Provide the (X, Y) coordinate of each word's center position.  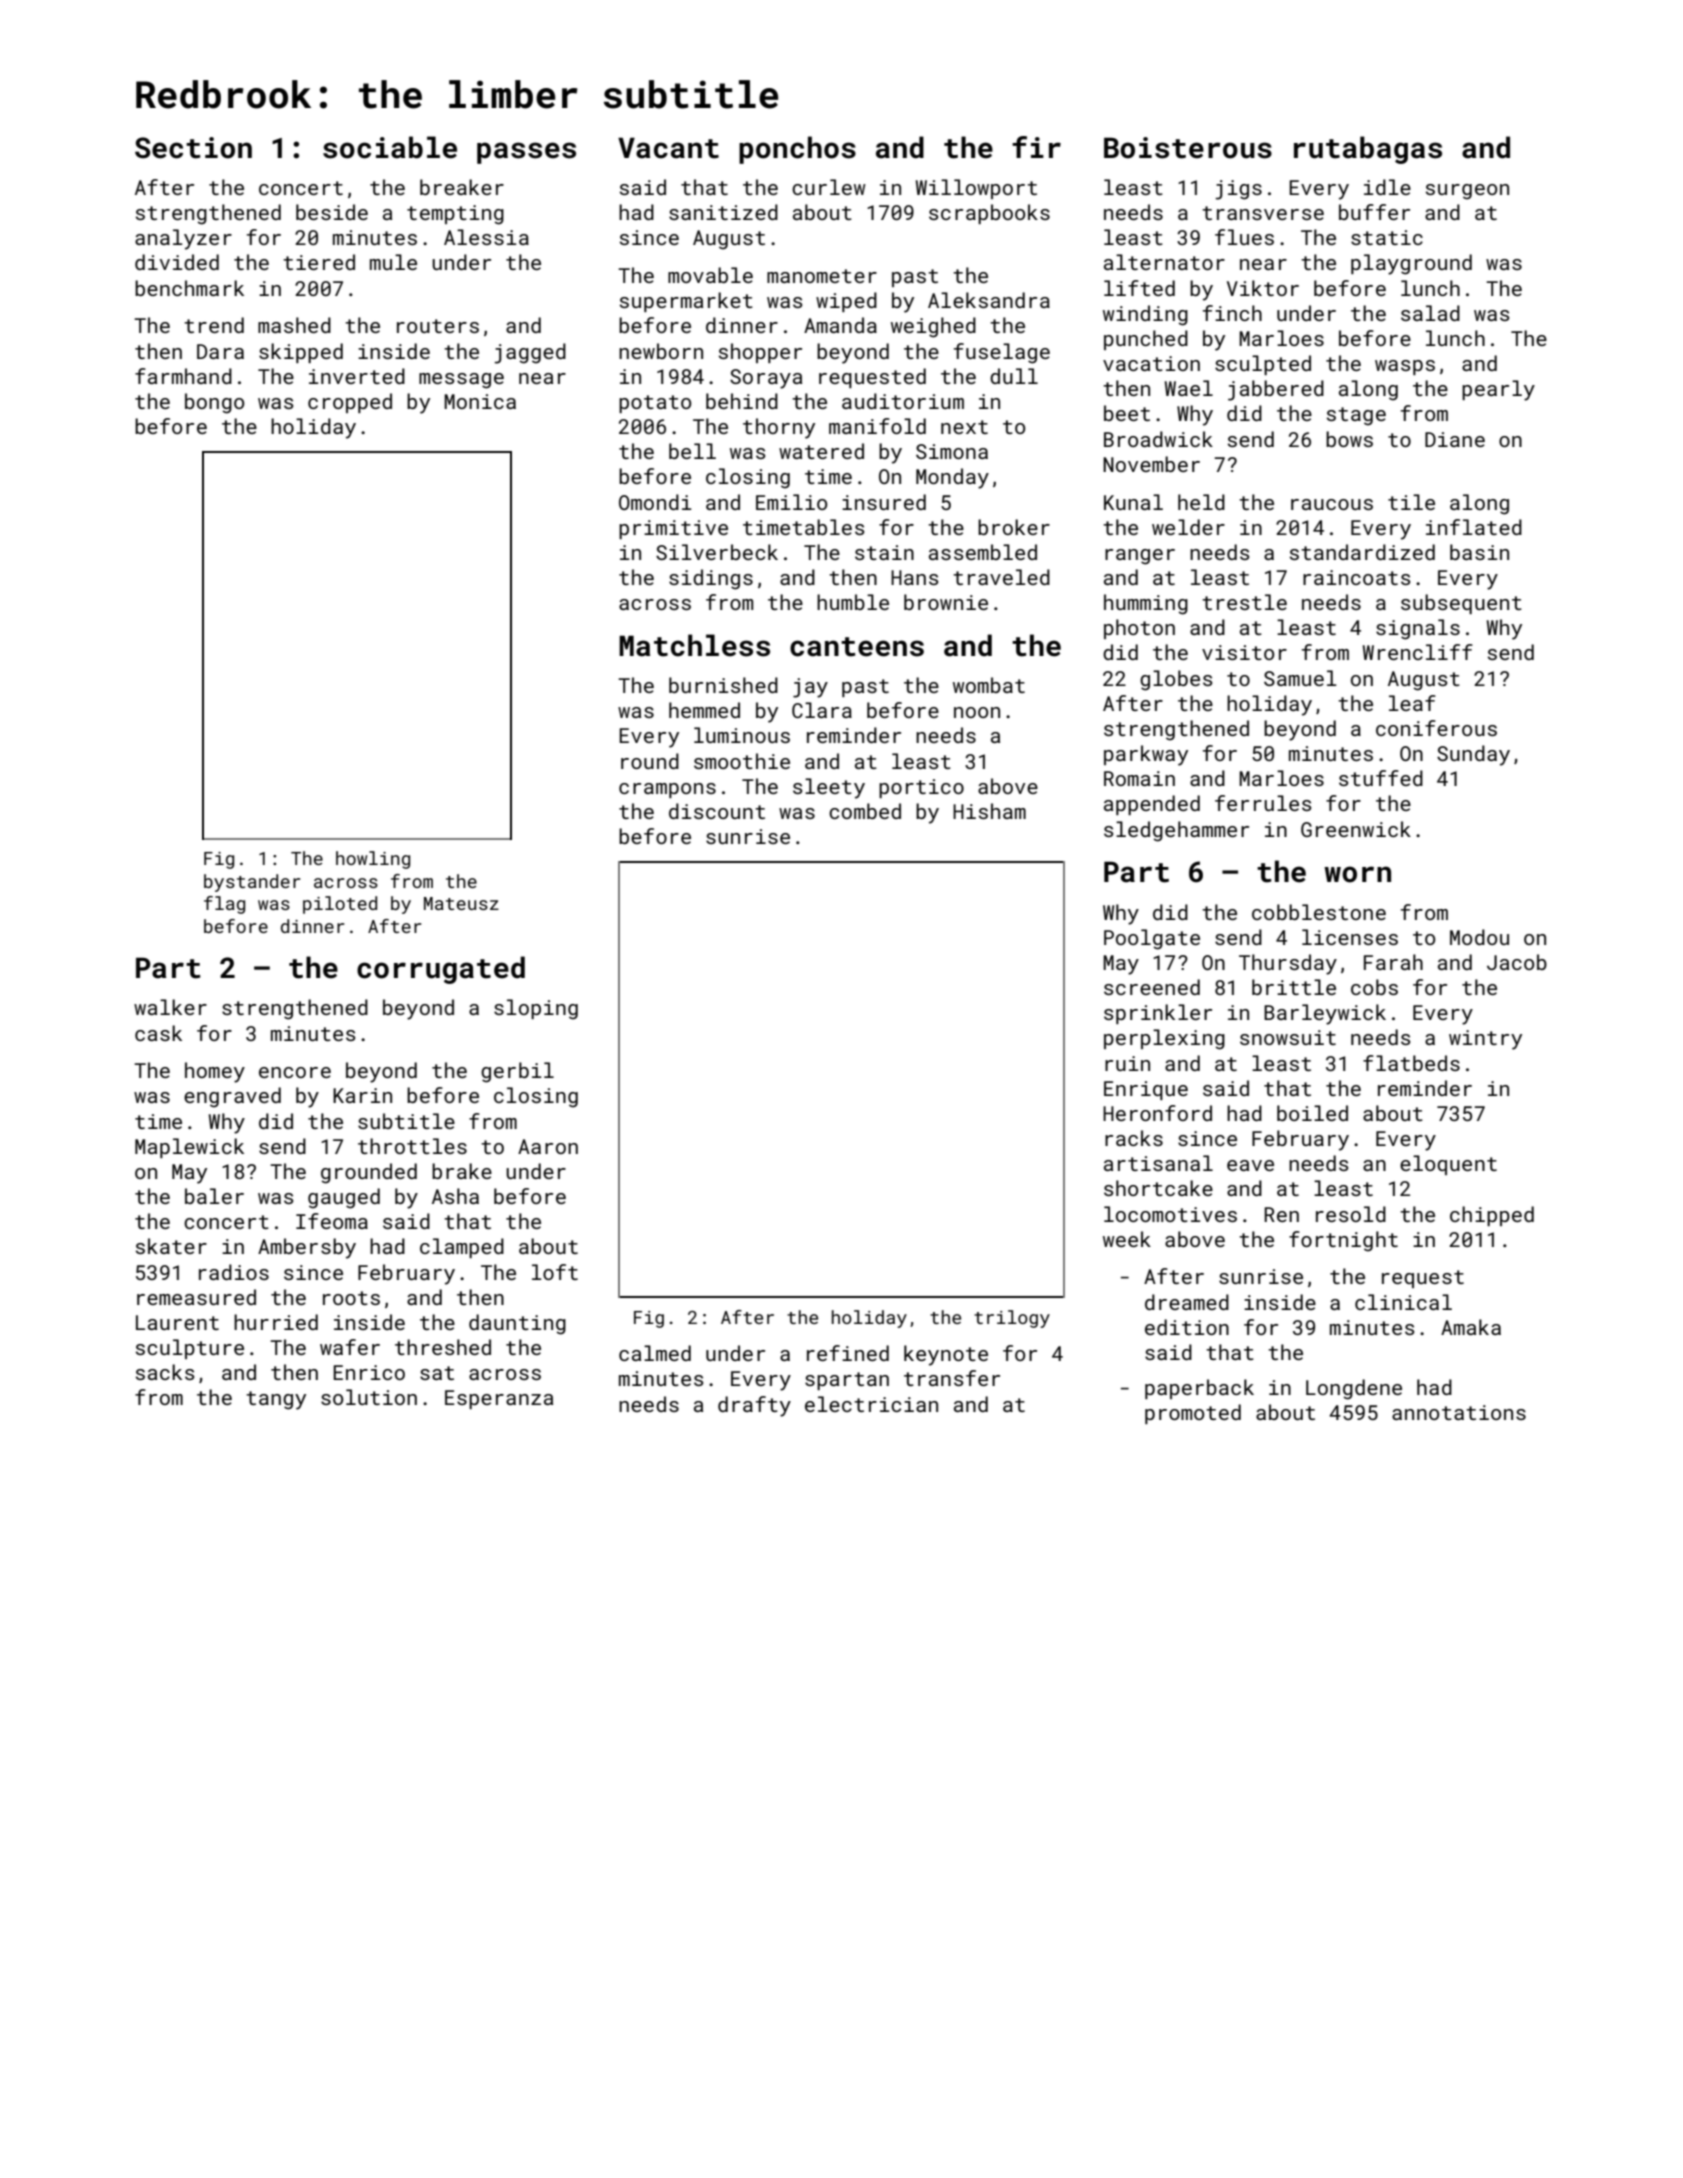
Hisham (989, 811)
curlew (829, 187)
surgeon (1467, 192)
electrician (871, 1404)
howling (373, 860)
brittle (1294, 987)
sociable (390, 147)
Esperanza (499, 1399)
